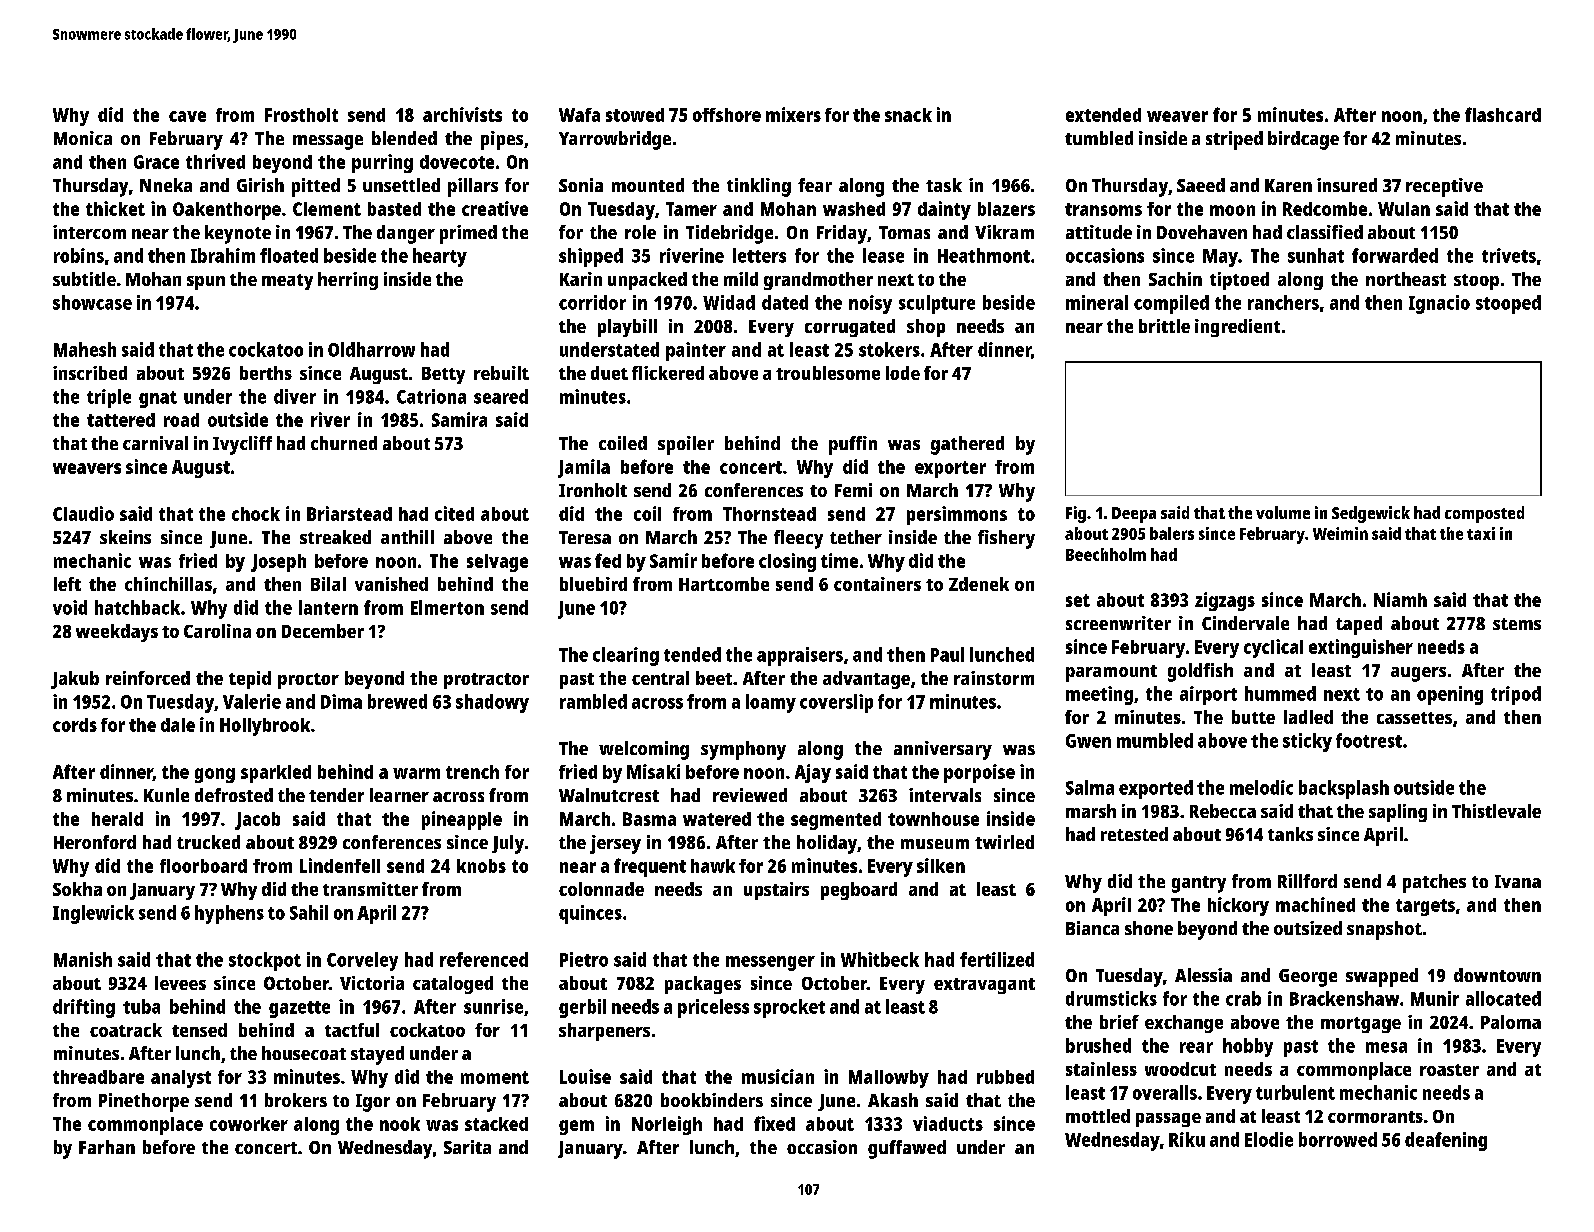 The height and width of the image is (1232, 1594). I want to click on Ivana, so click(1518, 881).
